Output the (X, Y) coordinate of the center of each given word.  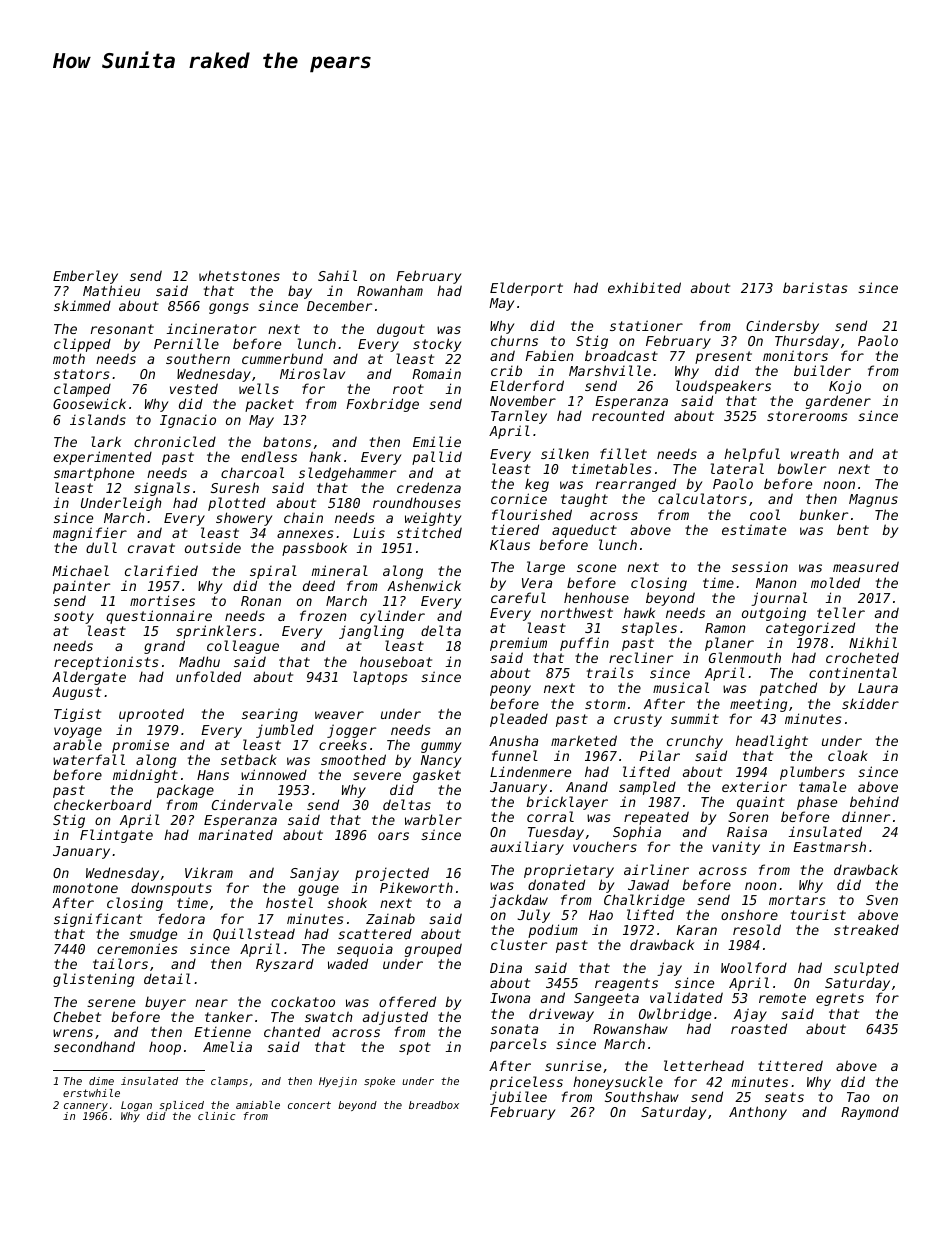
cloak (848, 755)
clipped (82, 345)
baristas (815, 287)
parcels (518, 1045)
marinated (236, 835)
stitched (429, 532)
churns (514, 340)
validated (686, 997)
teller (841, 612)
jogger (351, 731)
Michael (80, 570)
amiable (258, 1105)
